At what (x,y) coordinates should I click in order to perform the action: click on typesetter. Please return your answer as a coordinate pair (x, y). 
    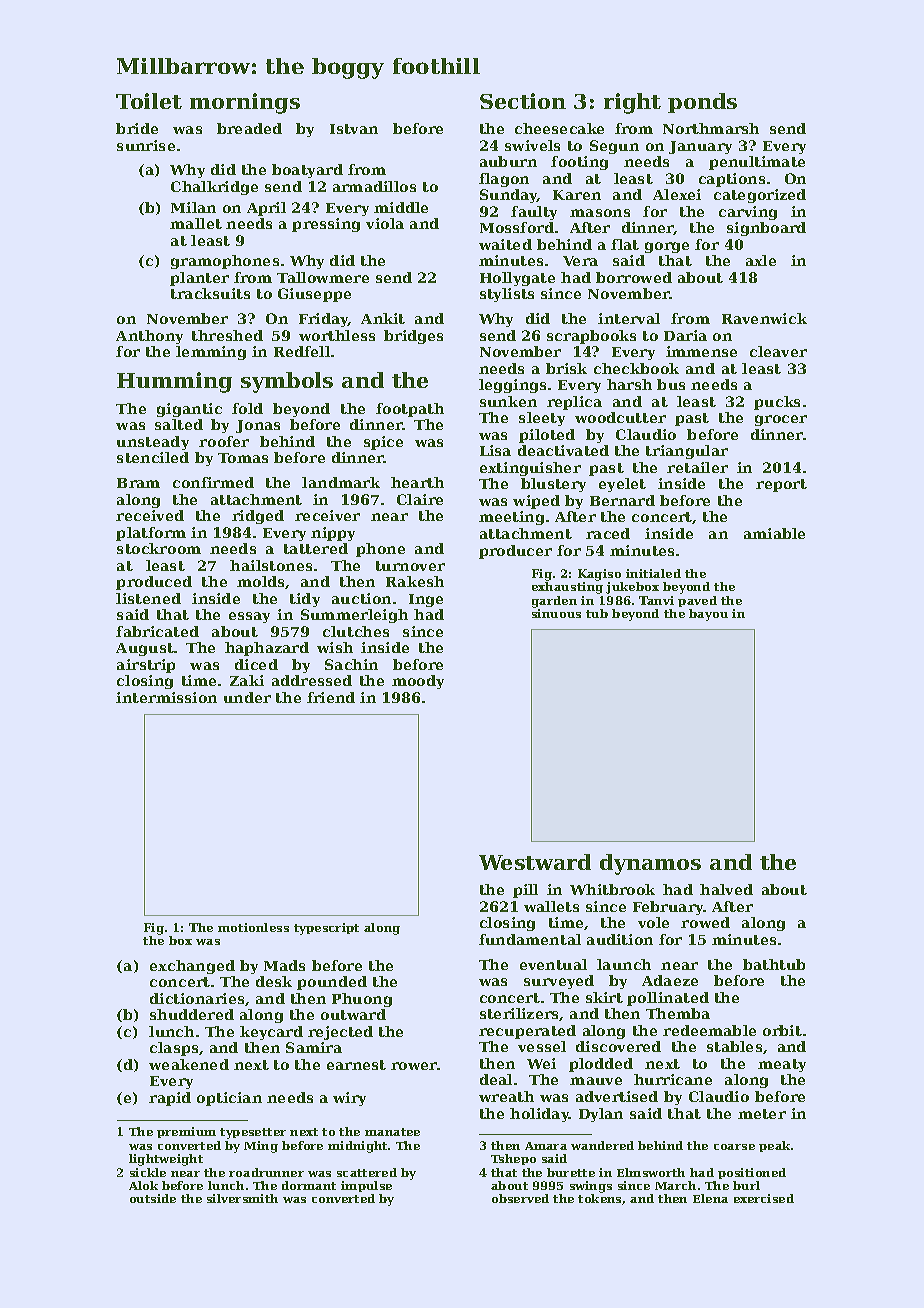
    Looking at the image, I should click on (253, 1133).
